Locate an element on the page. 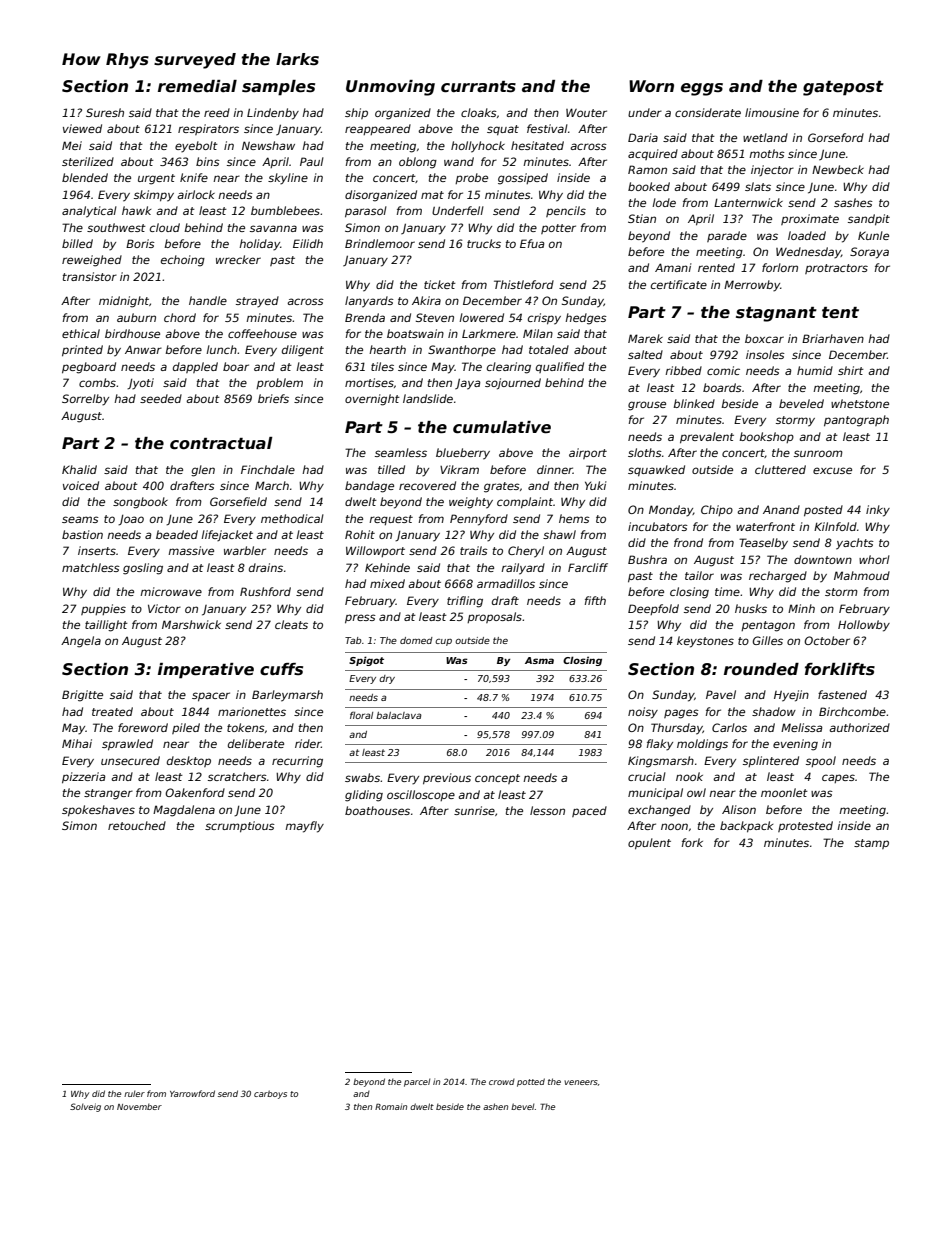 The image size is (952, 1233). weighty is located at coordinates (471, 503).
